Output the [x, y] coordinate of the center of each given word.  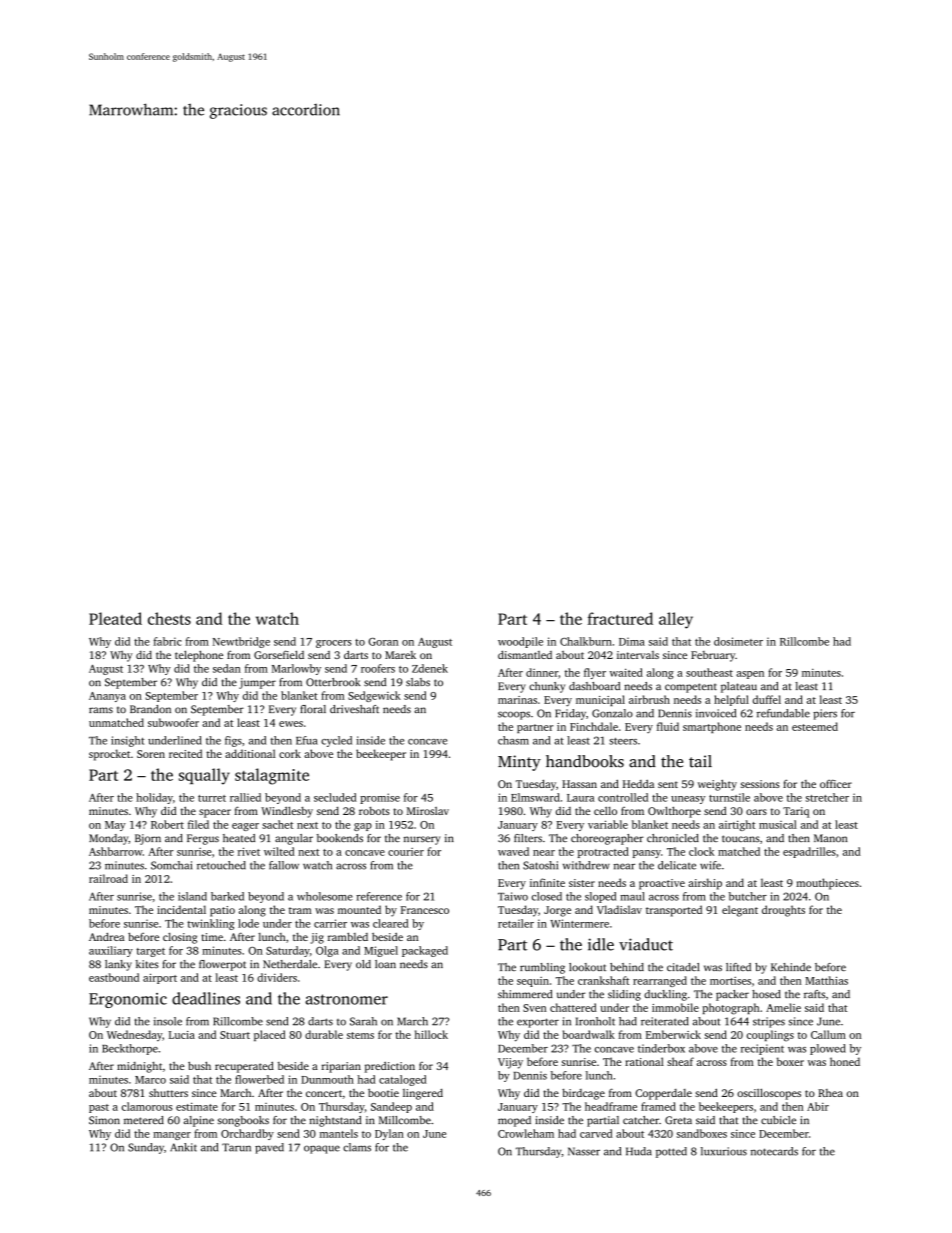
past [99, 1108]
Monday [108, 839]
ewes [291, 724]
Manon [830, 838]
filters [528, 838]
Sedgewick [374, 696]
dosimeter [738, 641]
